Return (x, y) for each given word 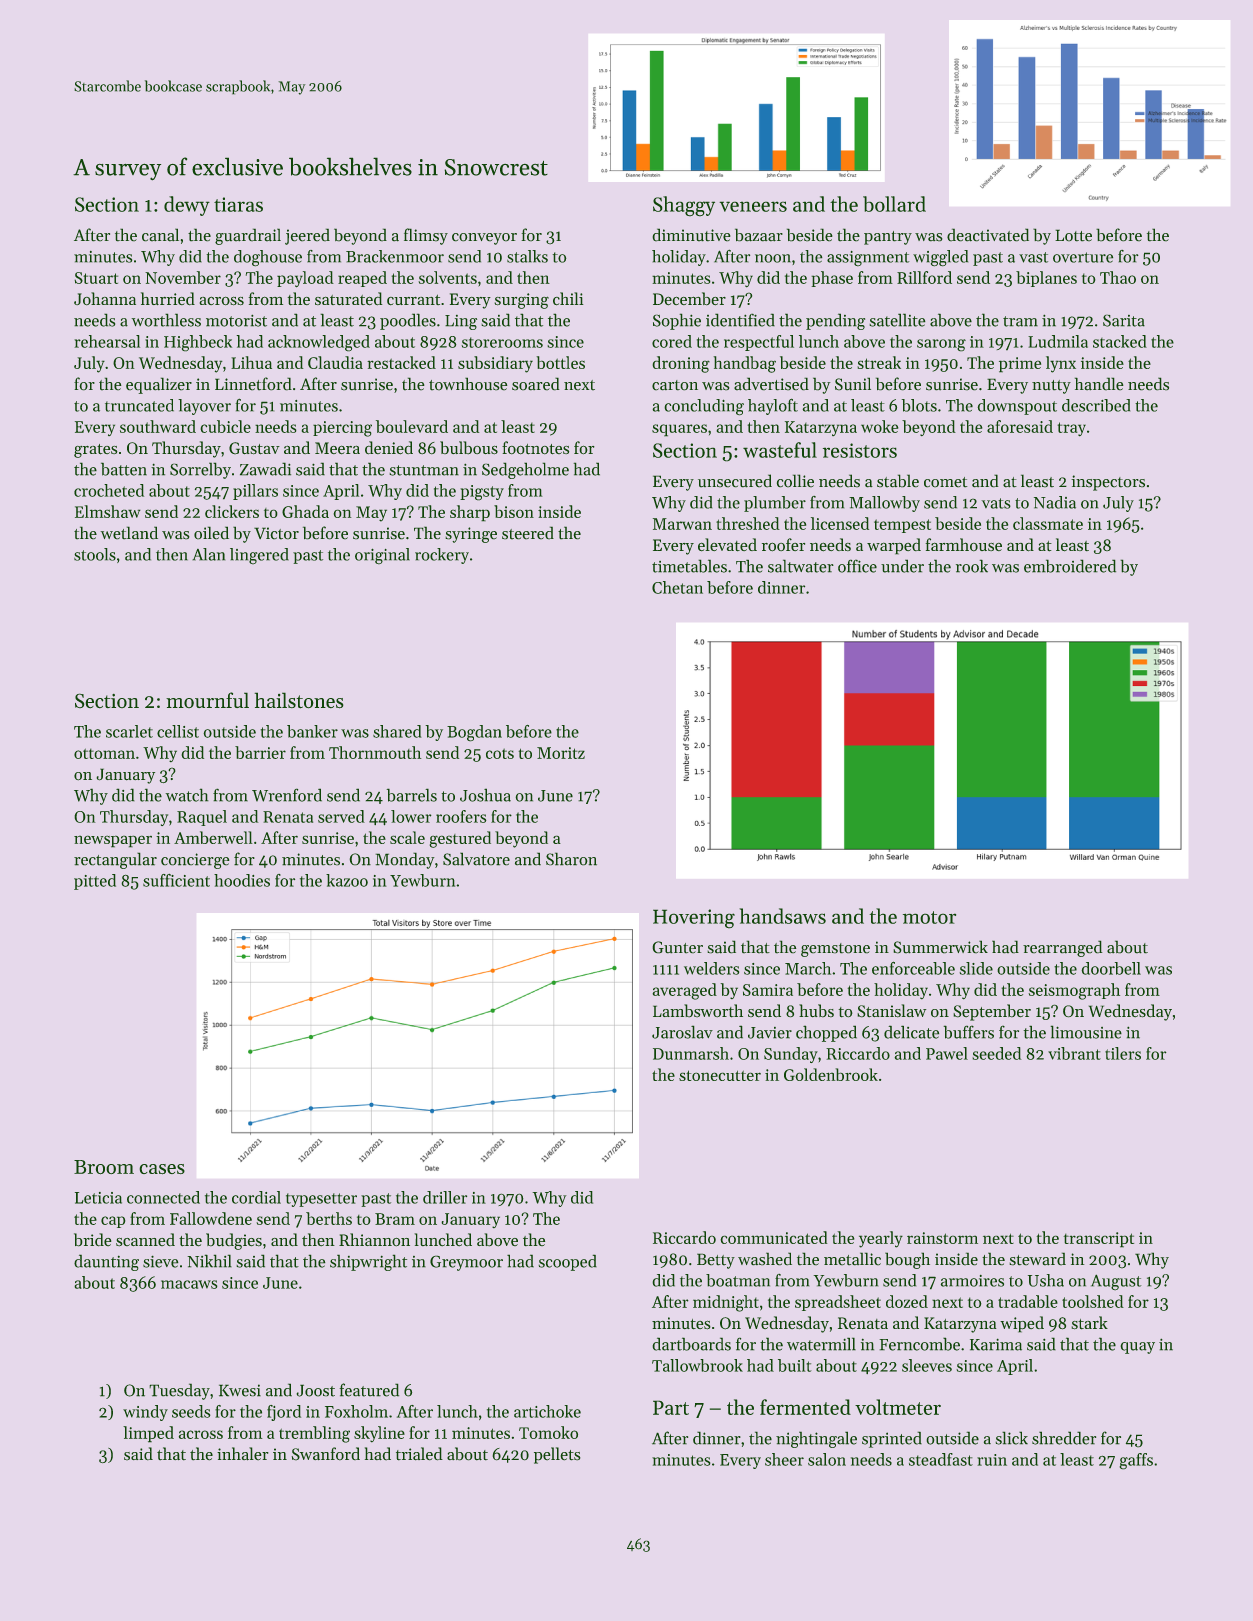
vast (1033, 257)
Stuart (96, 278)
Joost (315, 1390)
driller (445, 1197)
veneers (753, 206)
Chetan (677, 587)
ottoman (104, 753)
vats (996, 503)
